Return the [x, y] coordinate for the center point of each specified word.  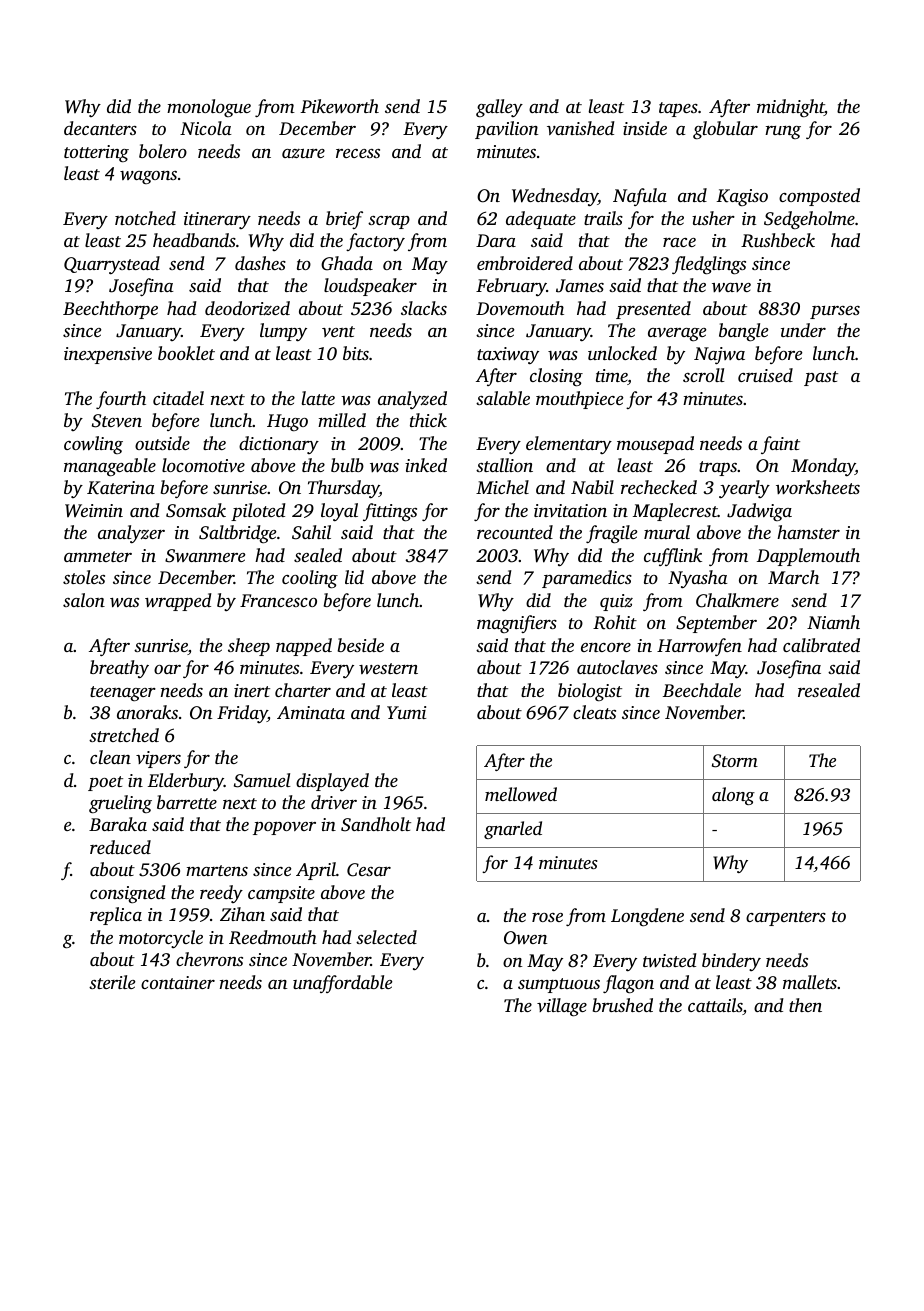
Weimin [94, 510]
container [178, 982]
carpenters [786, 918]
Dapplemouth [808, 557]
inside [645, 128]
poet [105, 783]
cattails [715, 1006]
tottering [96, 154]
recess [358, 153]
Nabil [592, 487]
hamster [808, 532]
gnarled [513, 830]
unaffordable [342, 984]
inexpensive [108, 355]
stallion [504, 465]
